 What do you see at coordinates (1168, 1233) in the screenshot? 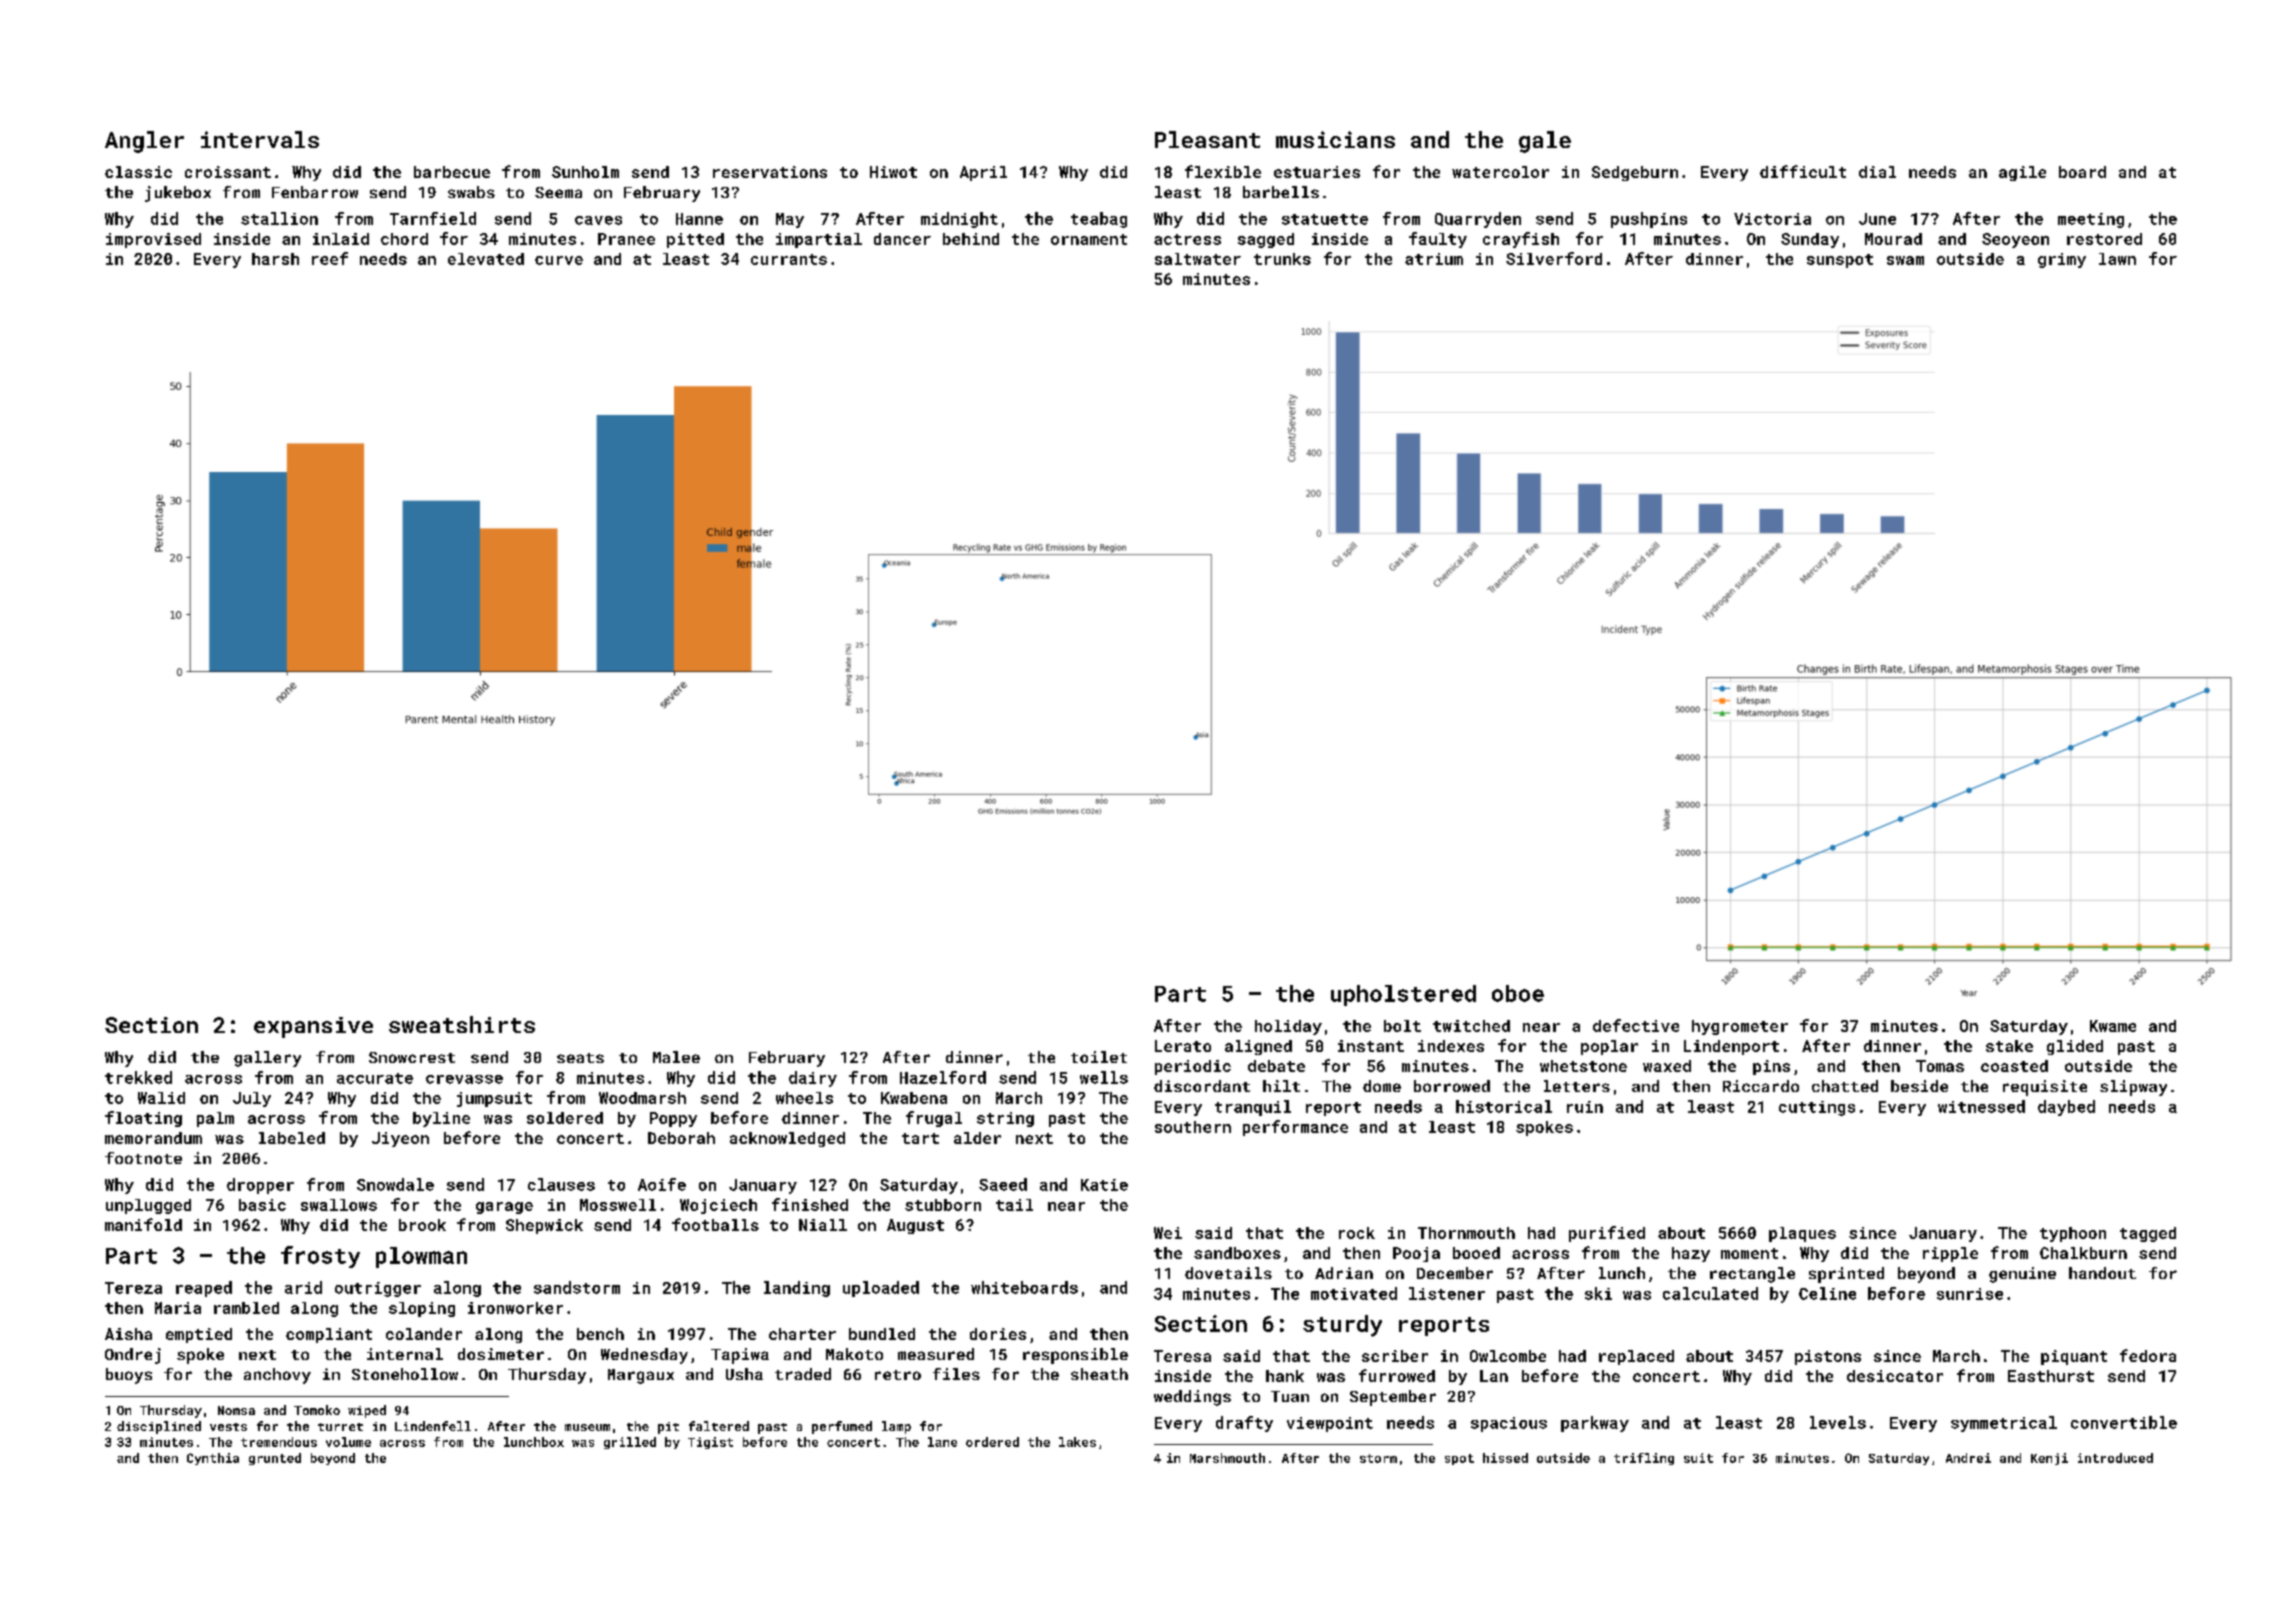
I see `Wei` at bounding box center [1168, 1233].
